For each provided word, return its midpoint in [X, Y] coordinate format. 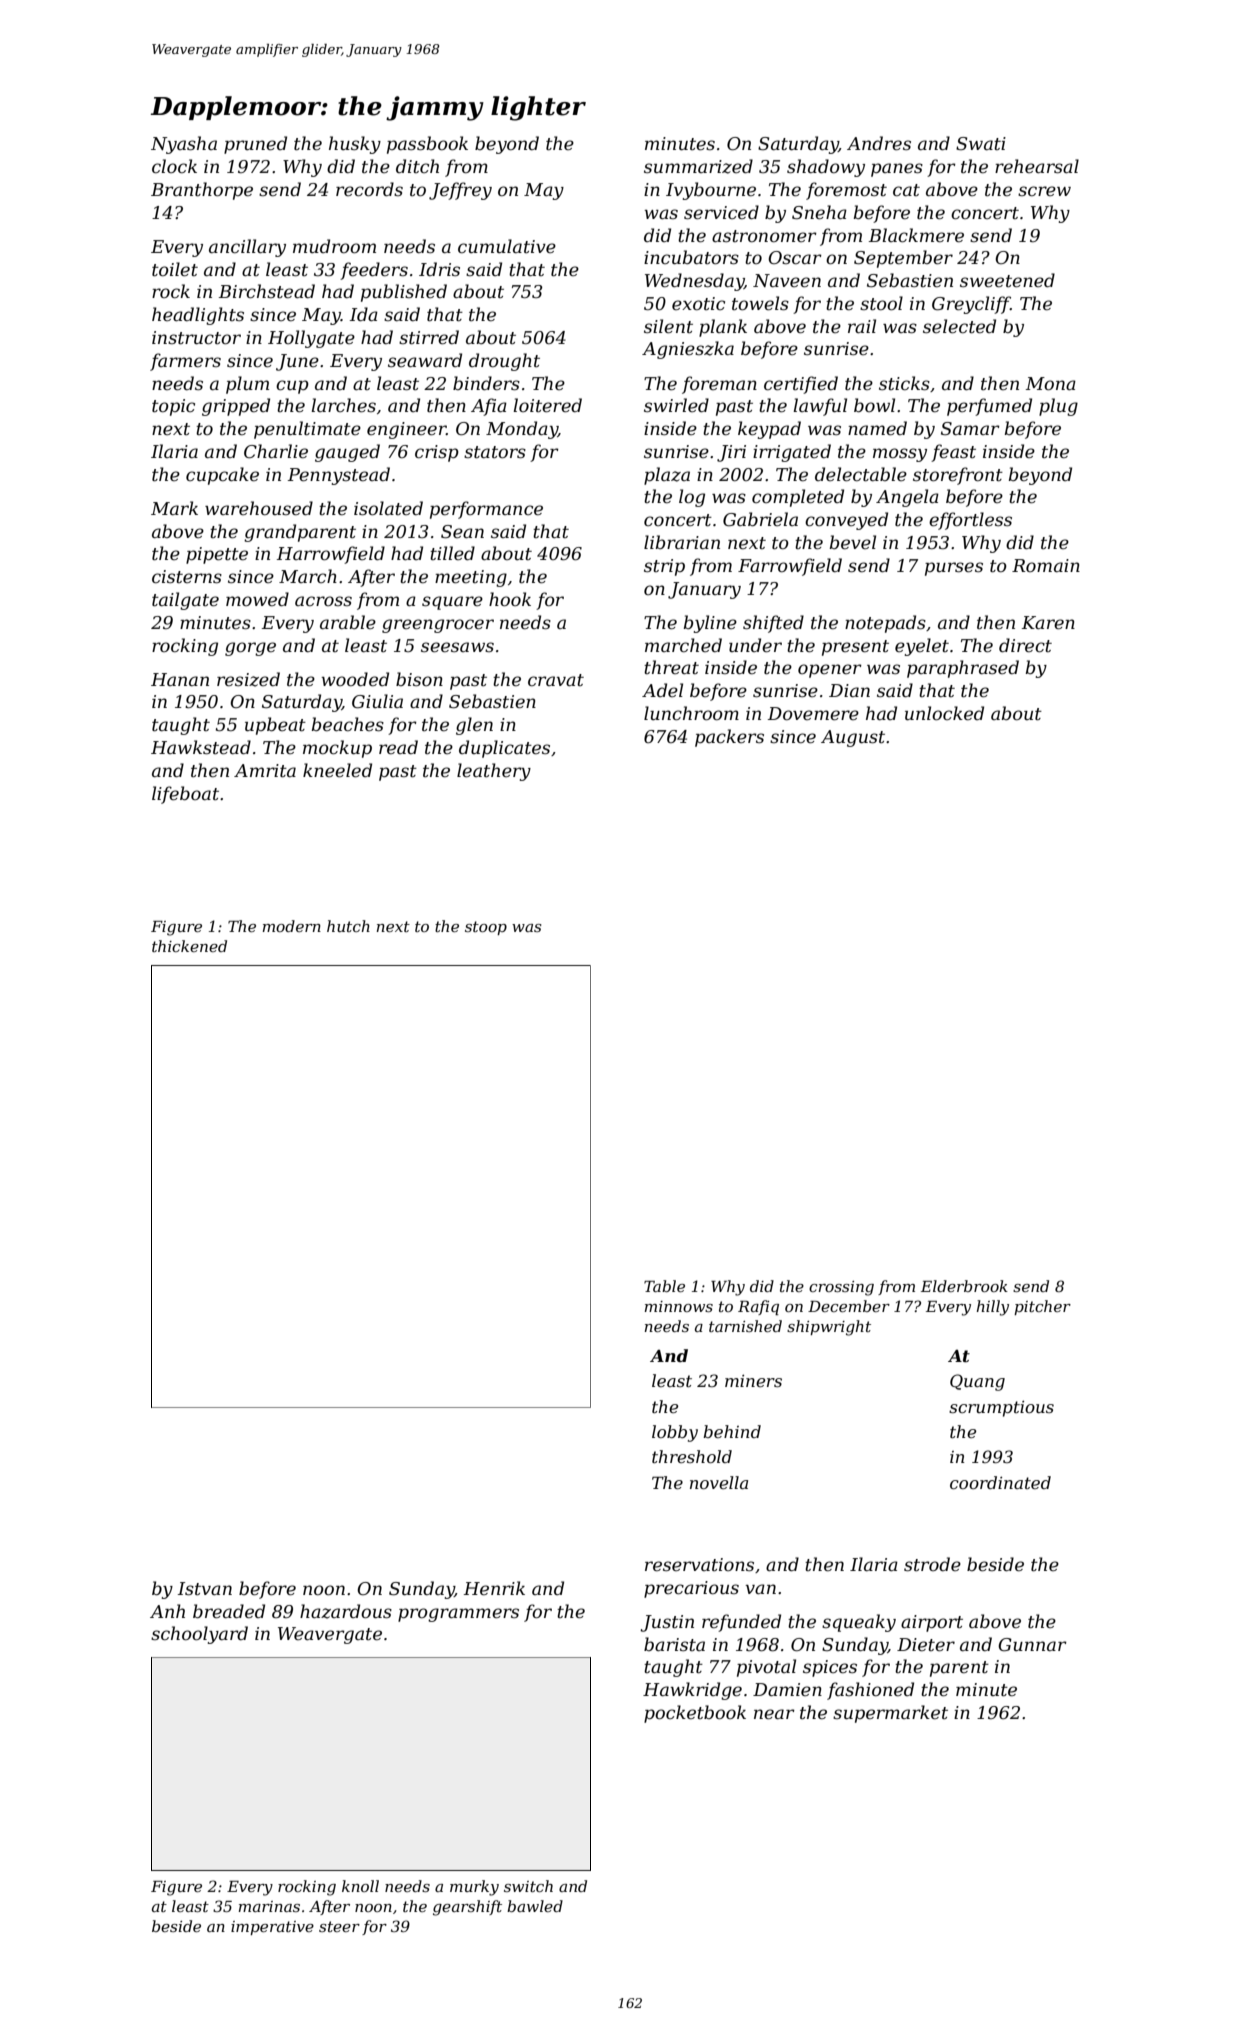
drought [504, 362]
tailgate [185, 601]
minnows [678, 1306]
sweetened [1007, 280]
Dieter [926, 1645]
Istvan [205, 1589]
